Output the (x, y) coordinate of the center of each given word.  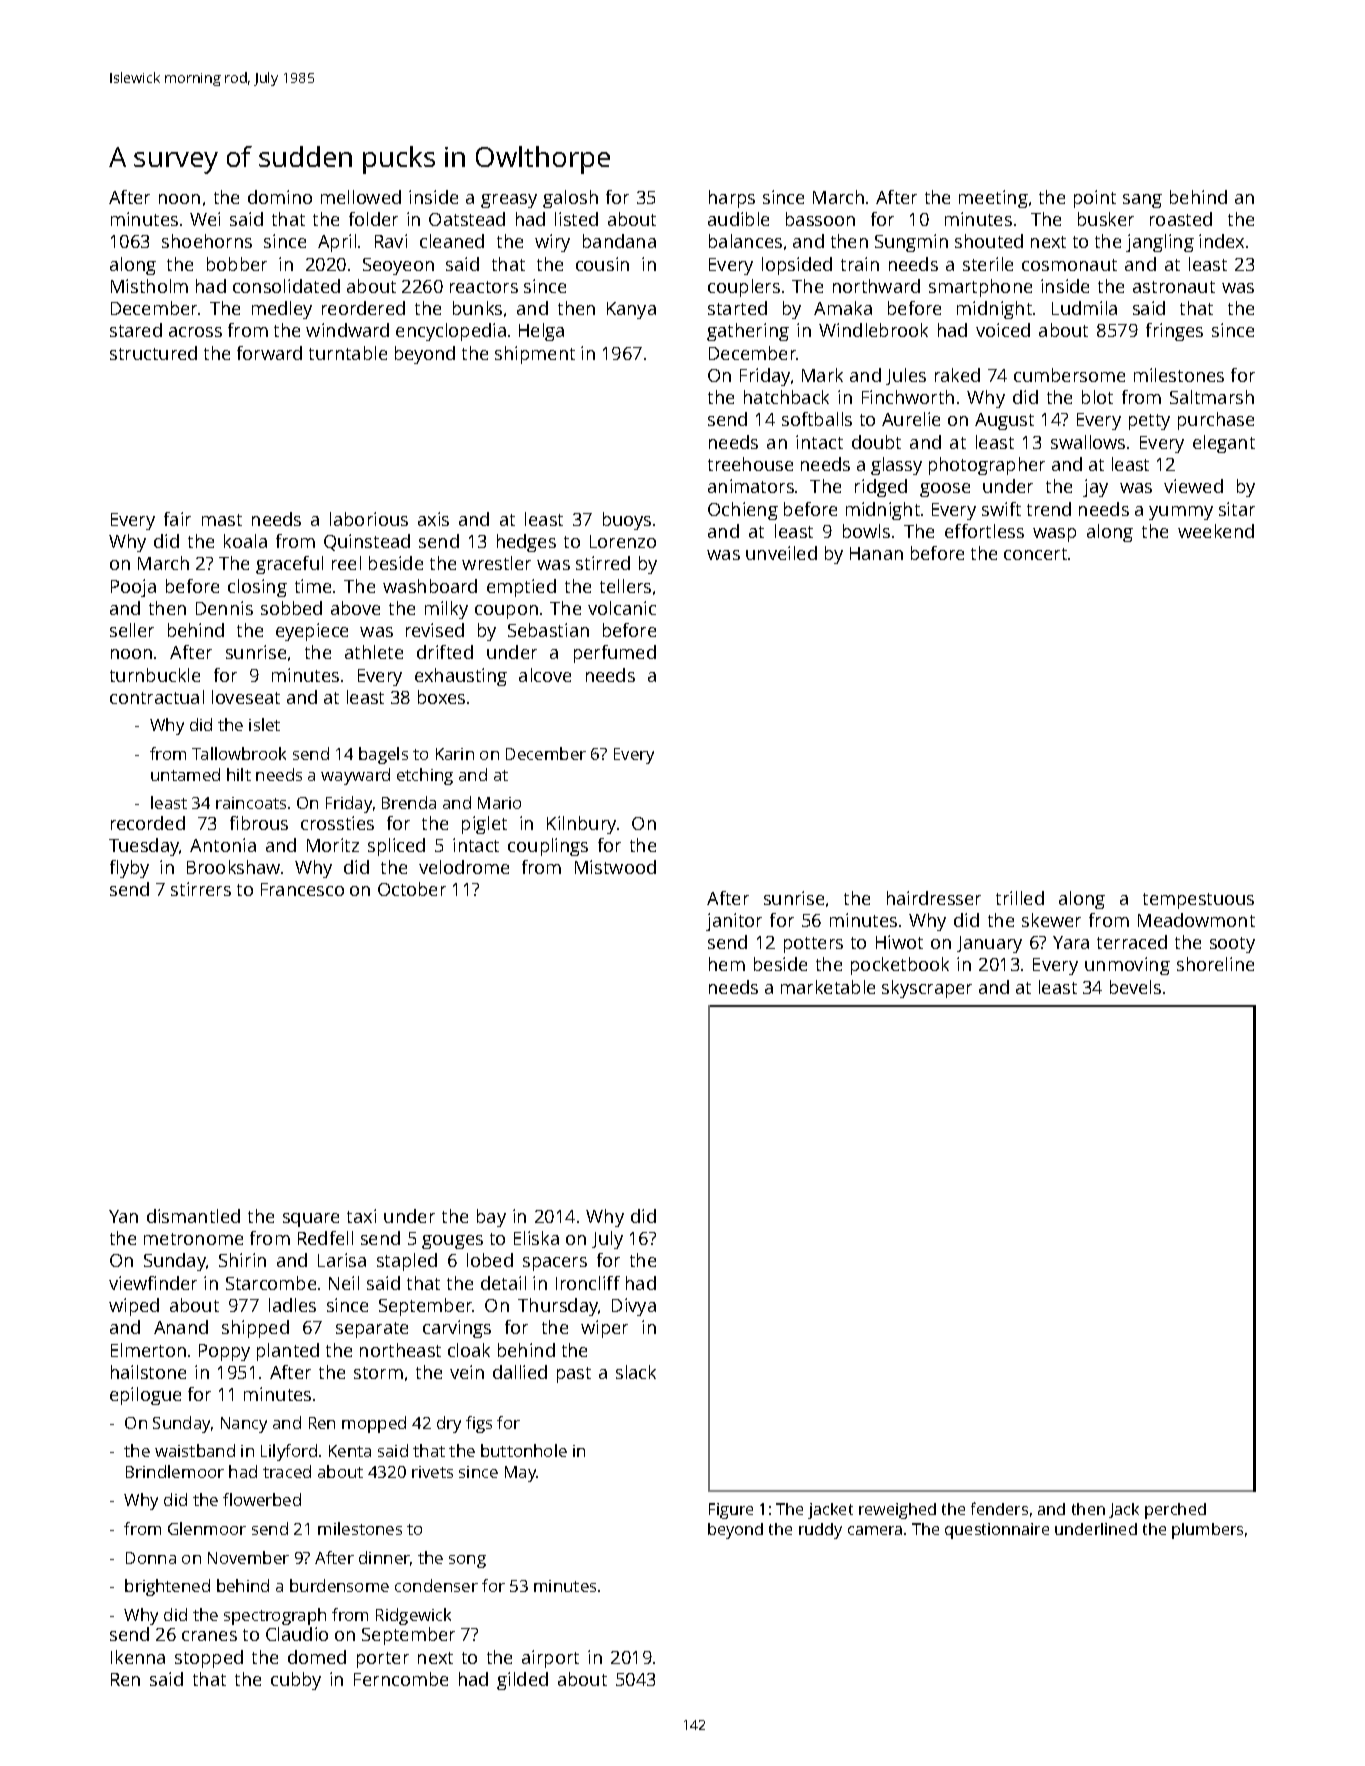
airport (550, 1659)
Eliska (536, 1238)
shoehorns (207, 241)
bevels (1135, 987)
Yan (123, 1216)
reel (346, 563)
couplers (744, 288)
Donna (151, 1558)
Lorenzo (623, 541)
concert (1035, 554)
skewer (1051, 920)
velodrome (464, 867)
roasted (1181, 219)
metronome (193, 1239)
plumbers (1207, 1531)
